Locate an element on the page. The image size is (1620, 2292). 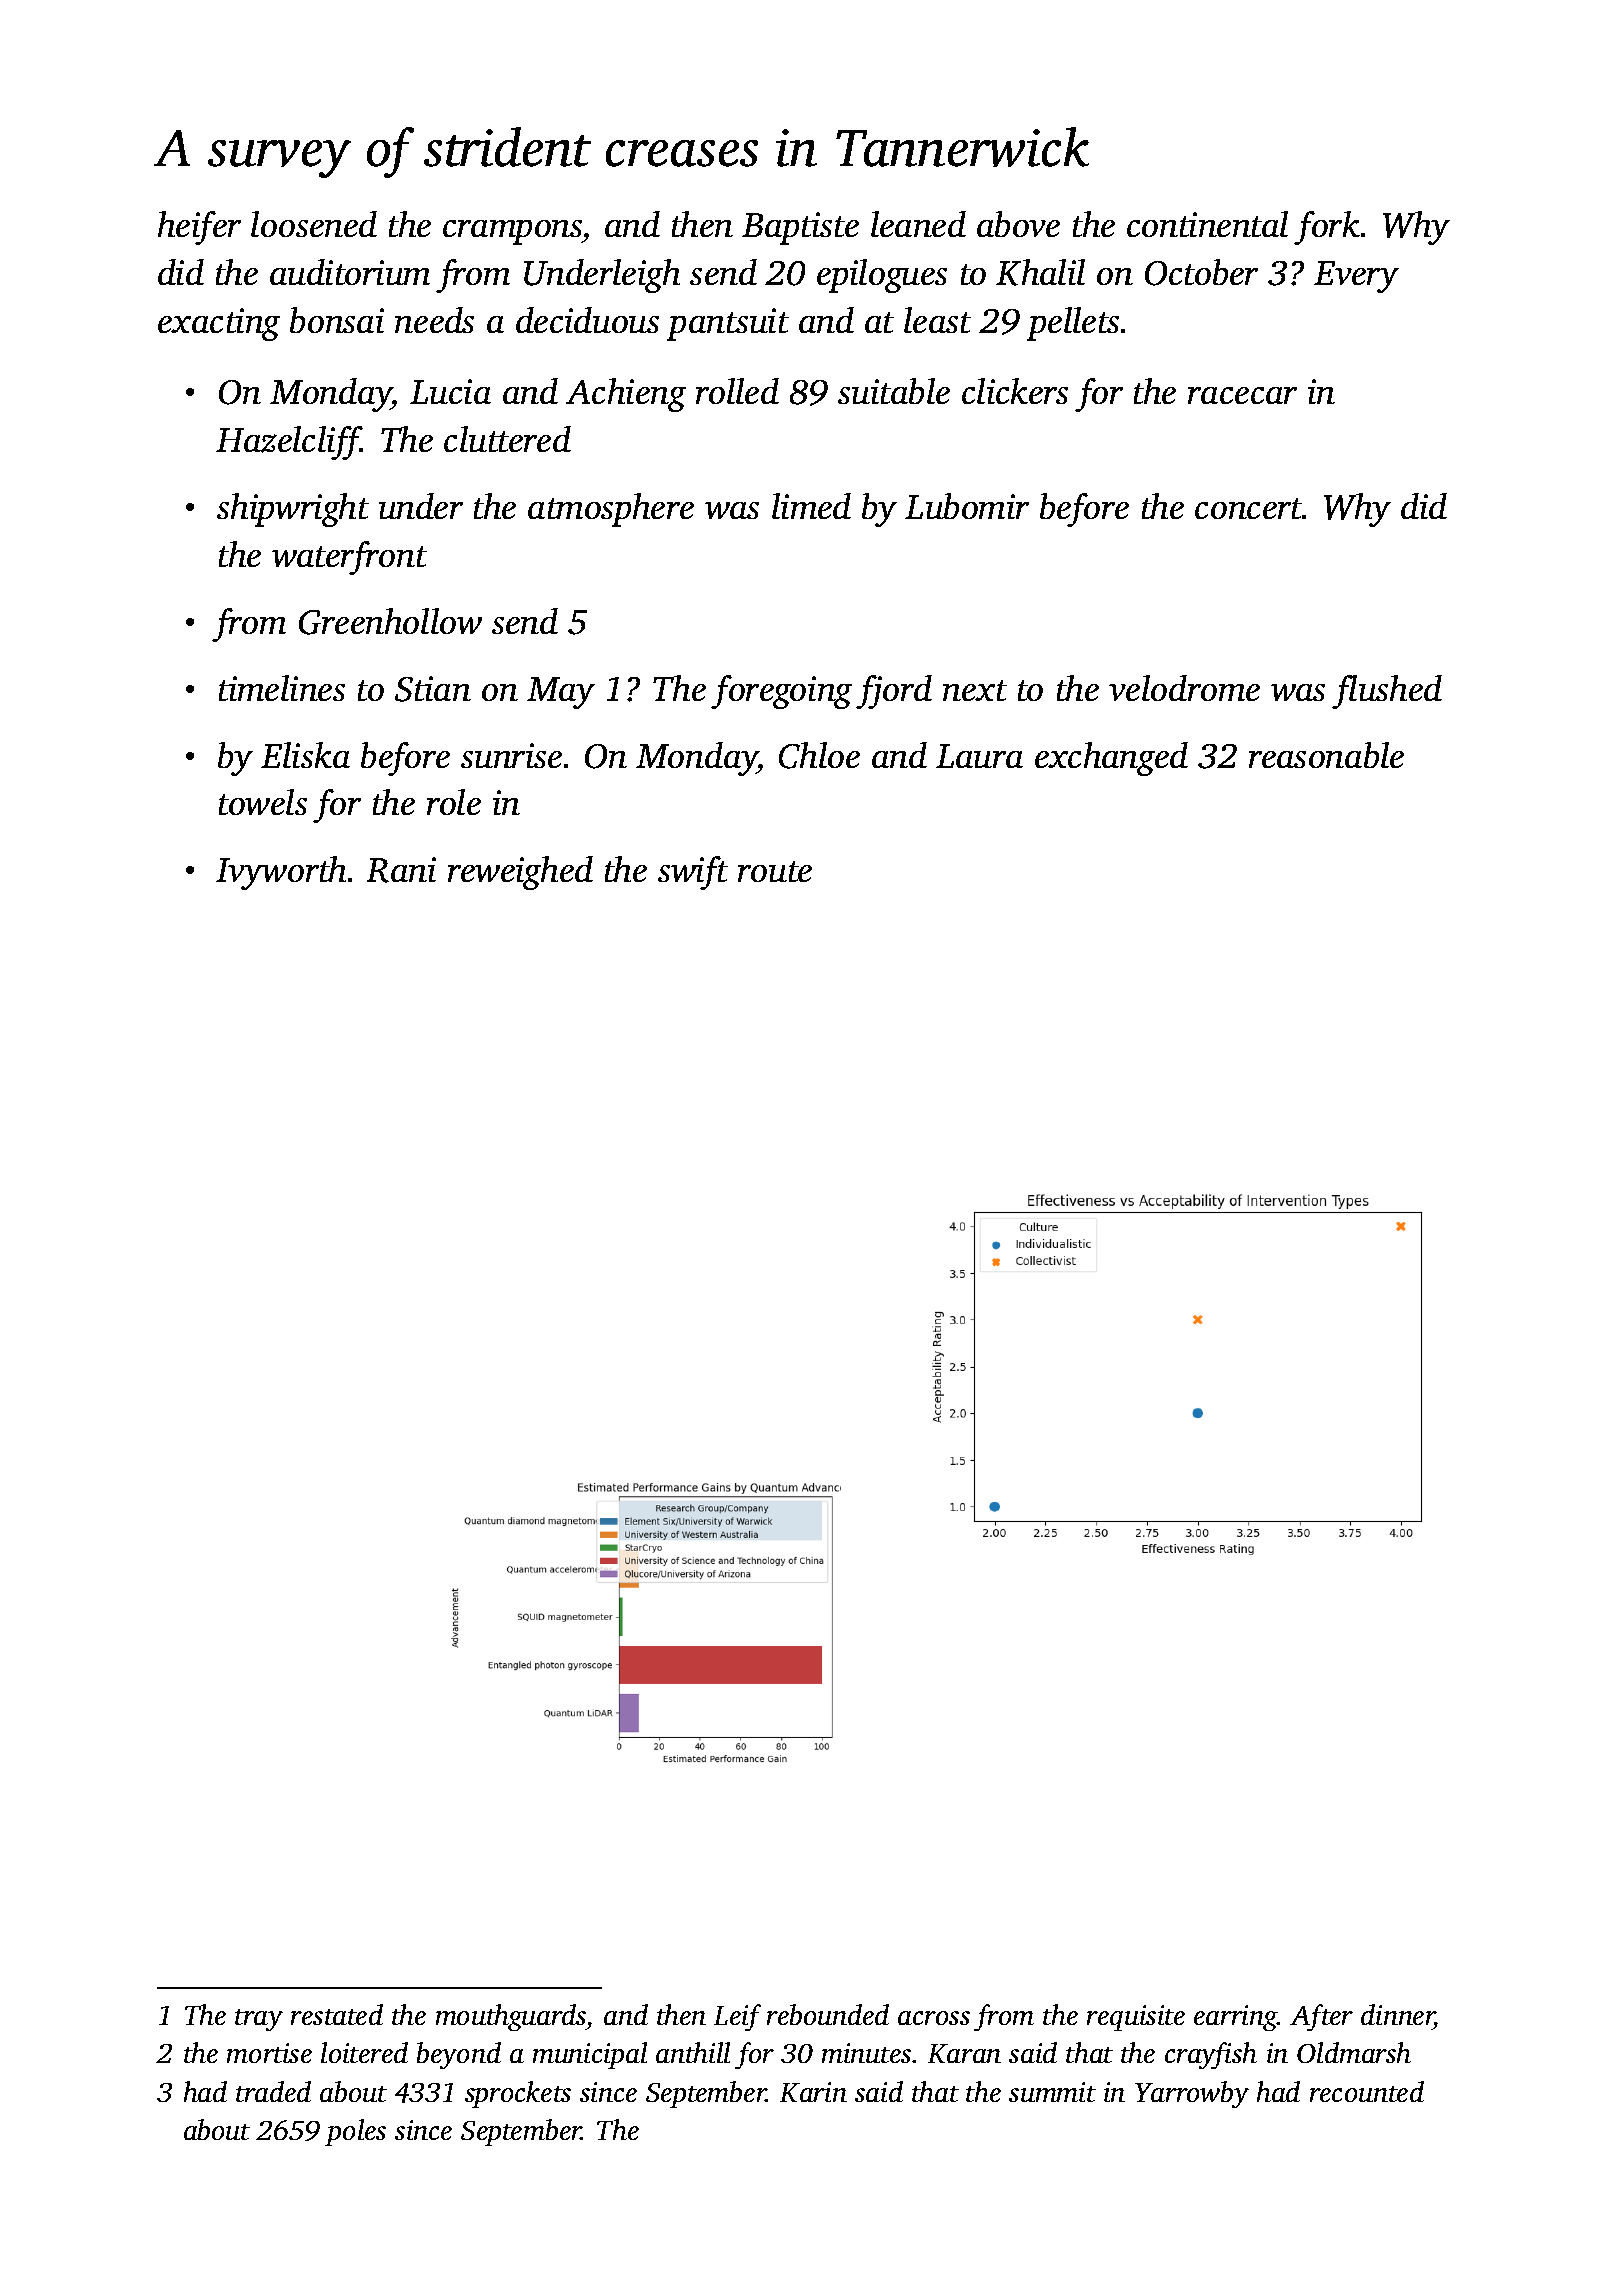
suitable is located at coordinates (894, 391).
